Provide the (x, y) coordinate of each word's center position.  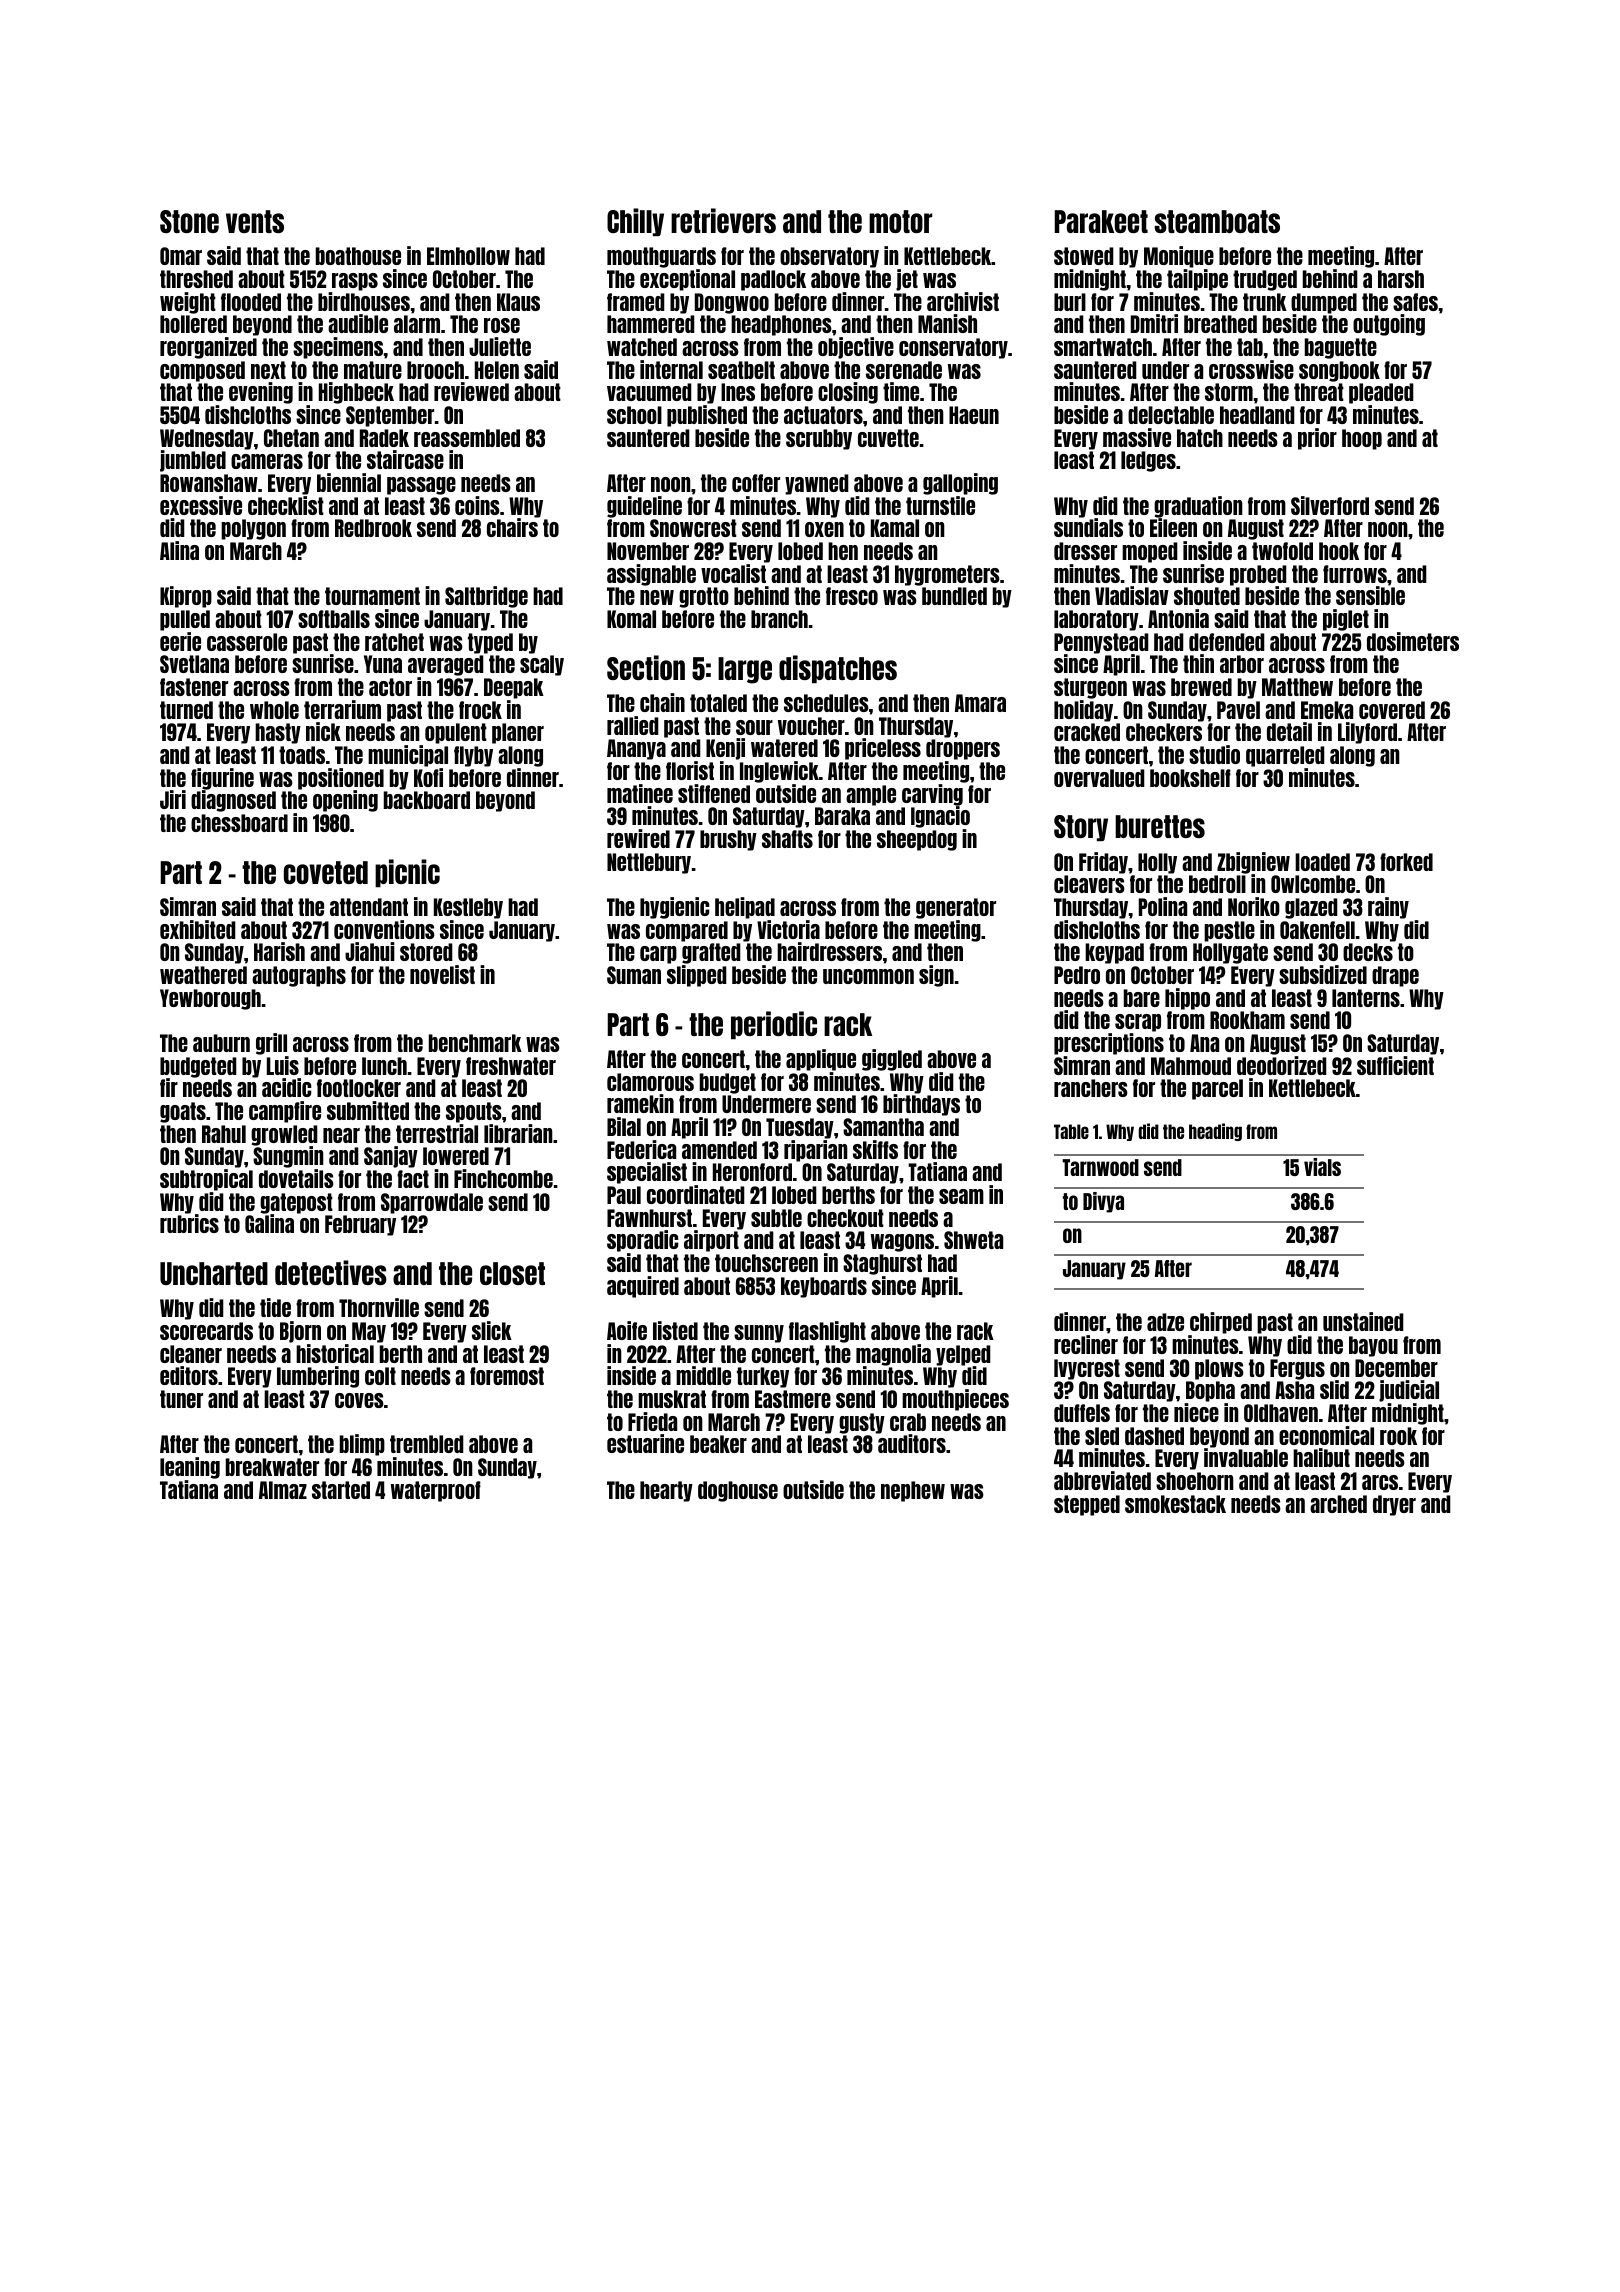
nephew (913, 1491)
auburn (221, 1043)
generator (956, 908)
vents (255, 221)
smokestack (1175, 1504)
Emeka (1327, 710)
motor (901, 221)
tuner (181, 1399)
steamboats (1217, 221)
